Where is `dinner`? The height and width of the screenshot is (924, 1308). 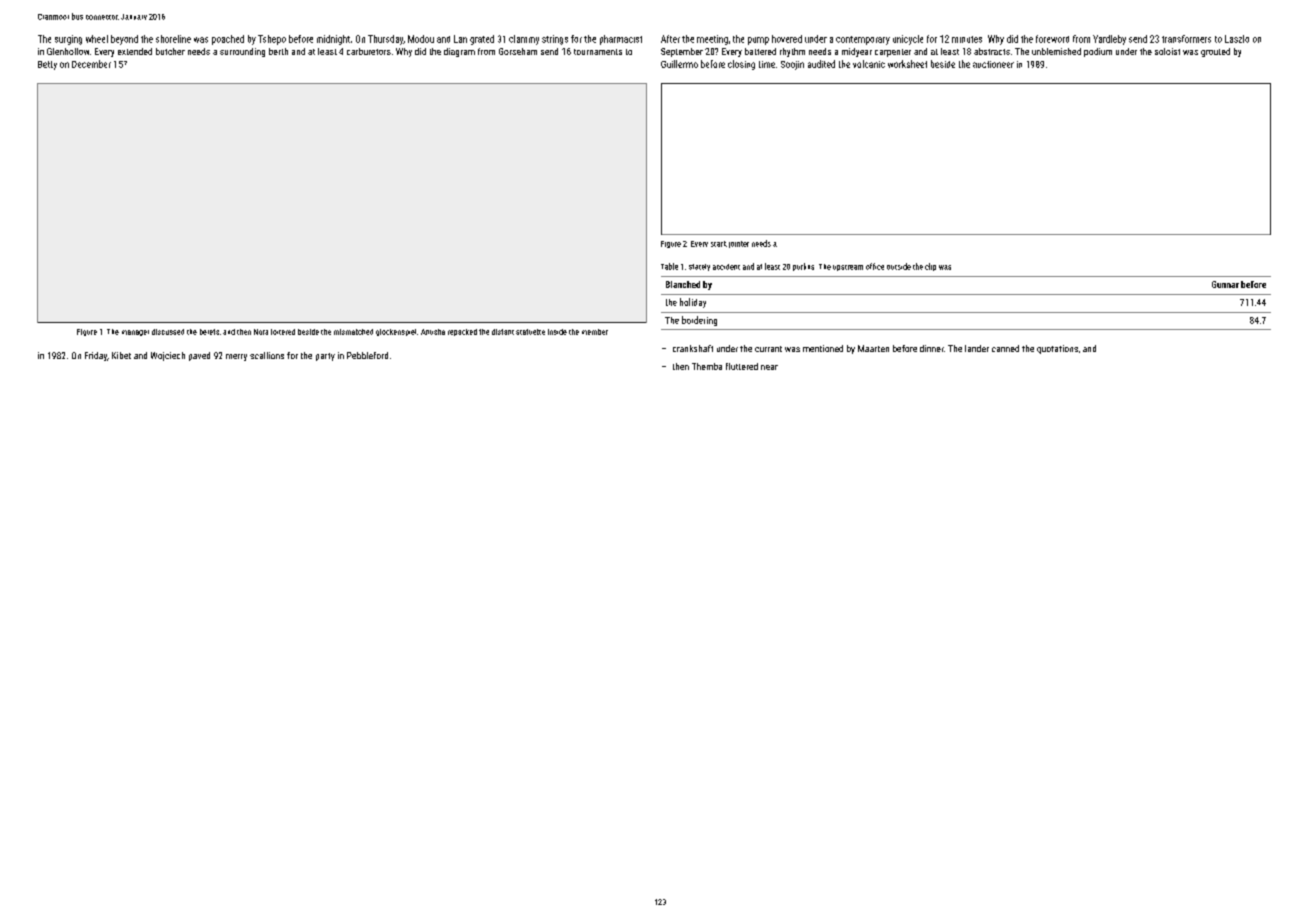
dinner is located at coordinates (932, 348).
